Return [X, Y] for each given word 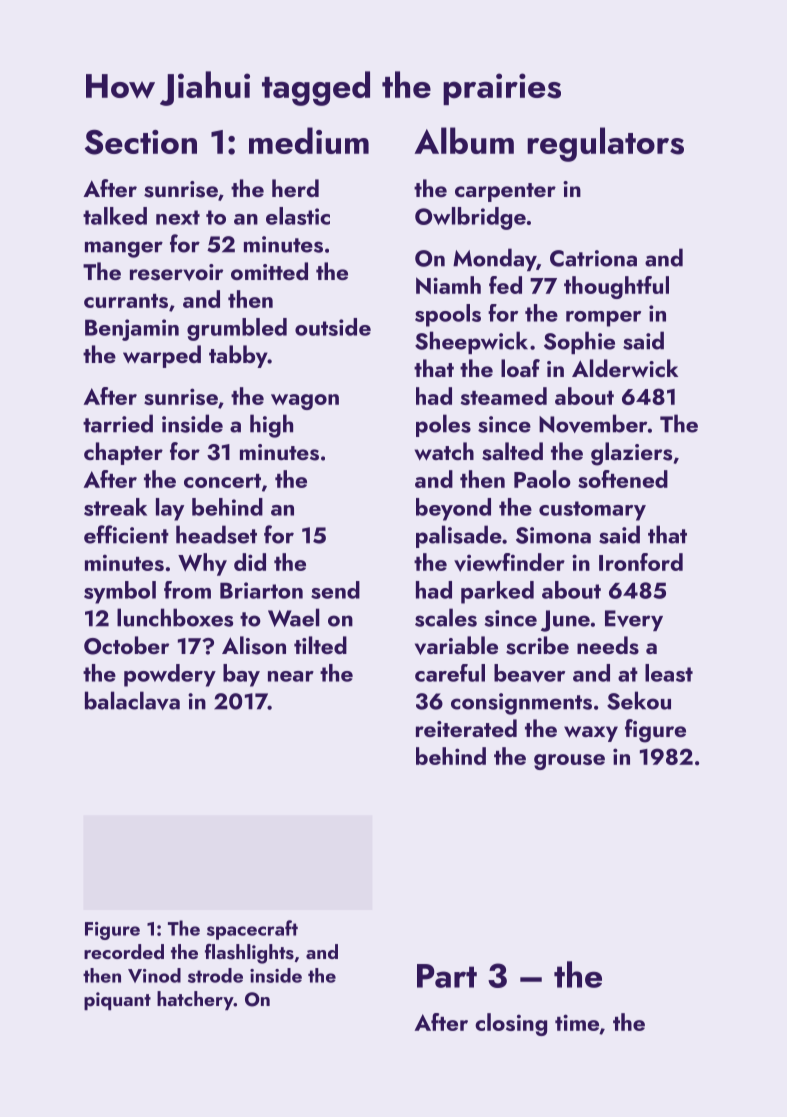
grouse [569, 762]
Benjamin [132, 330]
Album [464, 140]
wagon [305, 402]
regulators [605, 144]
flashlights [249, 954]
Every [634, 620]
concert [222, 481]
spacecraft [252, 930]
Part [447, 976]
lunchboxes [175, 617]
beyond [453, 509]
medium [309, 140]
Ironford [641, 562]
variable [456, 645]
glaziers [631, 454]
